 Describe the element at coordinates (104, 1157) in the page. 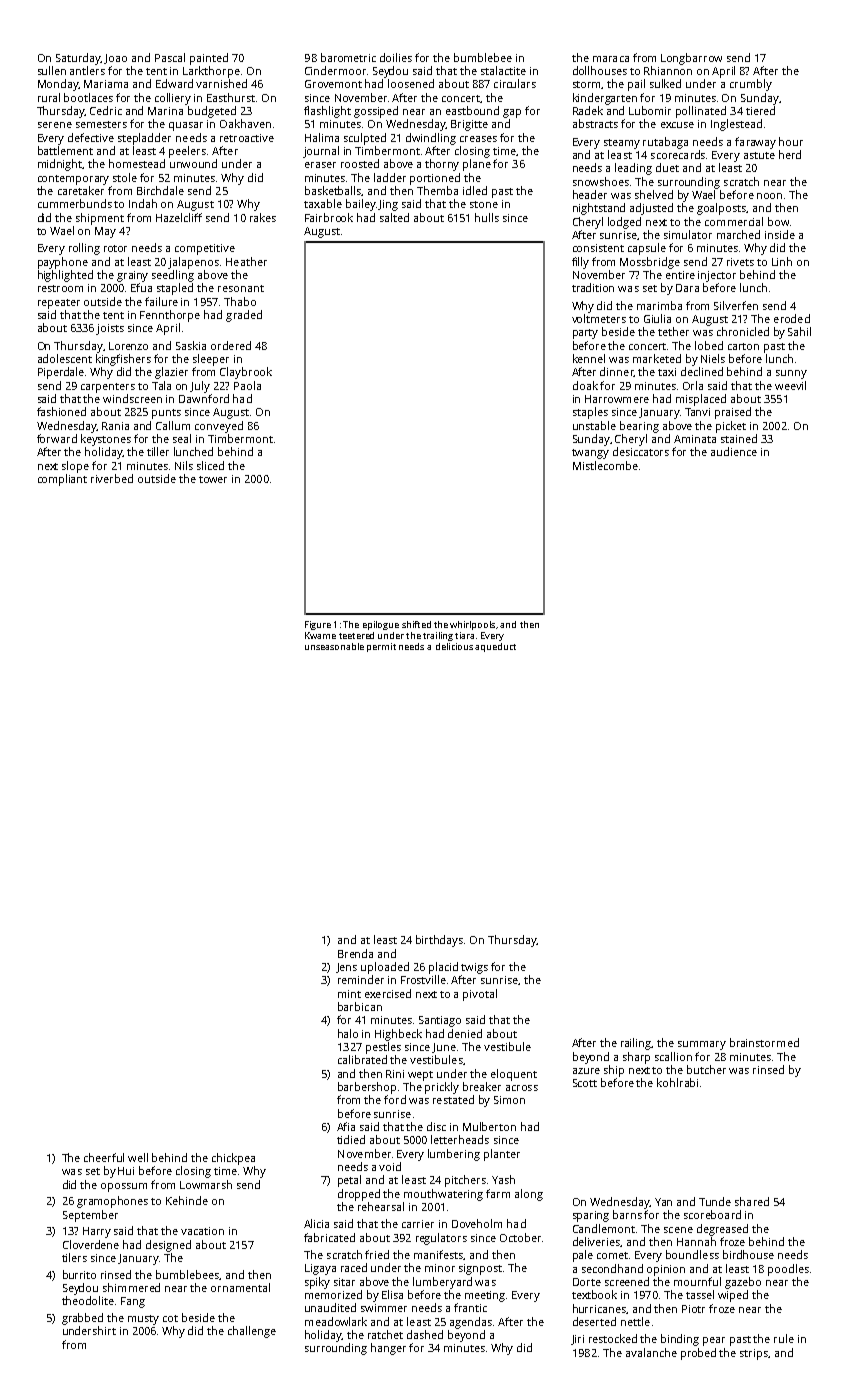

I see `cheerful` at that location.
